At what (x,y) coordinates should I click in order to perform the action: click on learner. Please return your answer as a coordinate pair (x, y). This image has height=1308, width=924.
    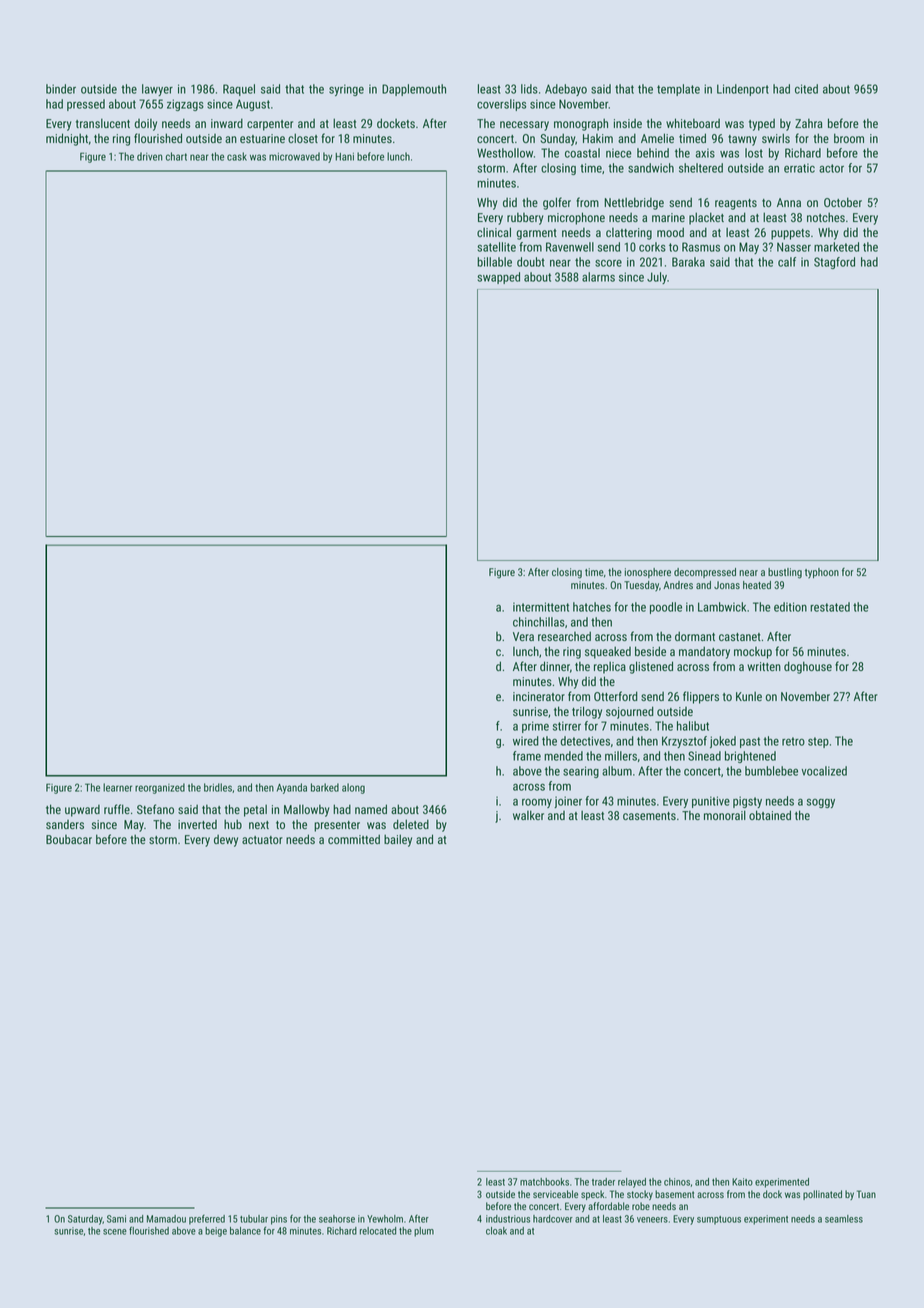
    Looking at the image, I should click on (117, 787).
